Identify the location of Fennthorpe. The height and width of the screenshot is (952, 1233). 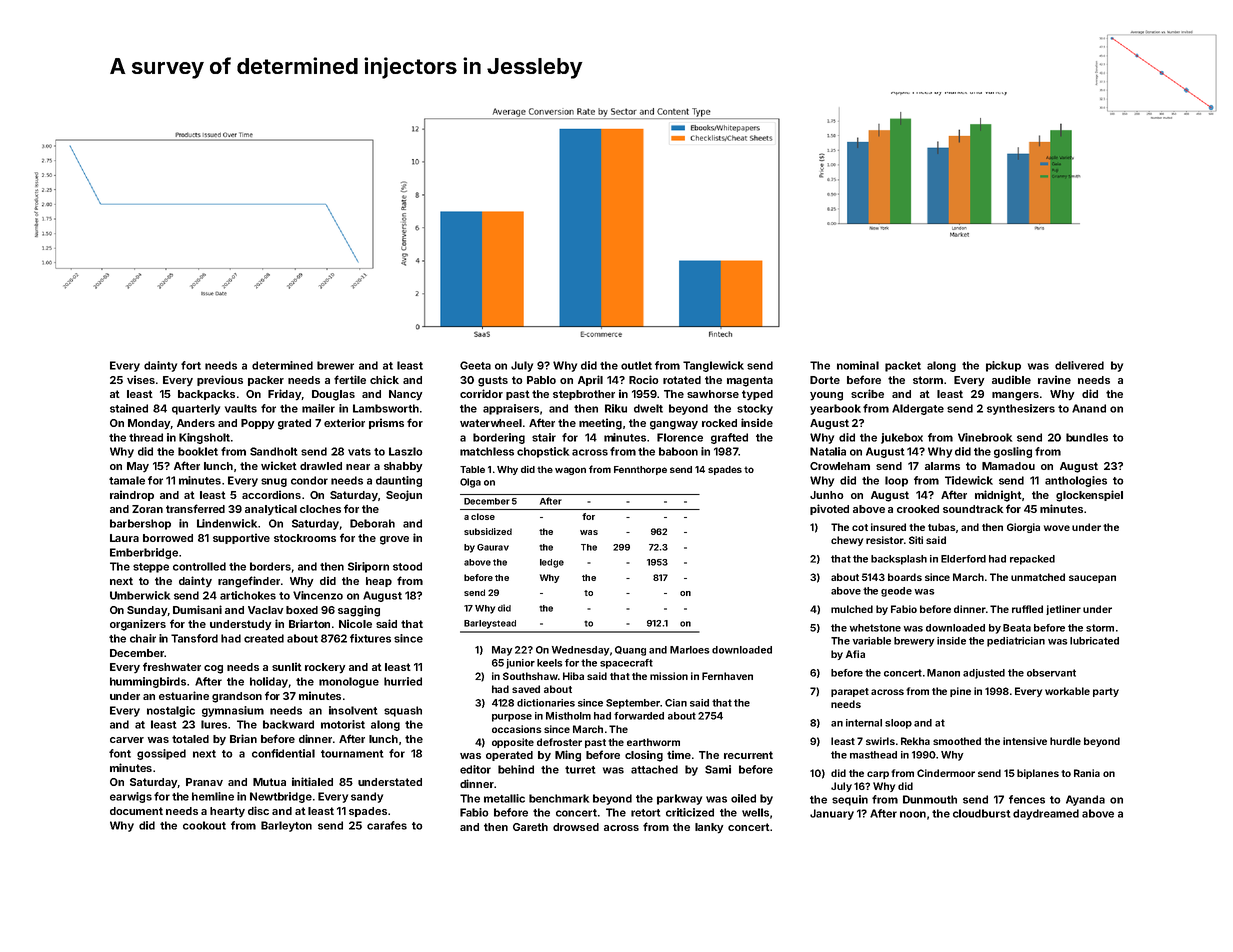
(640, 470).
